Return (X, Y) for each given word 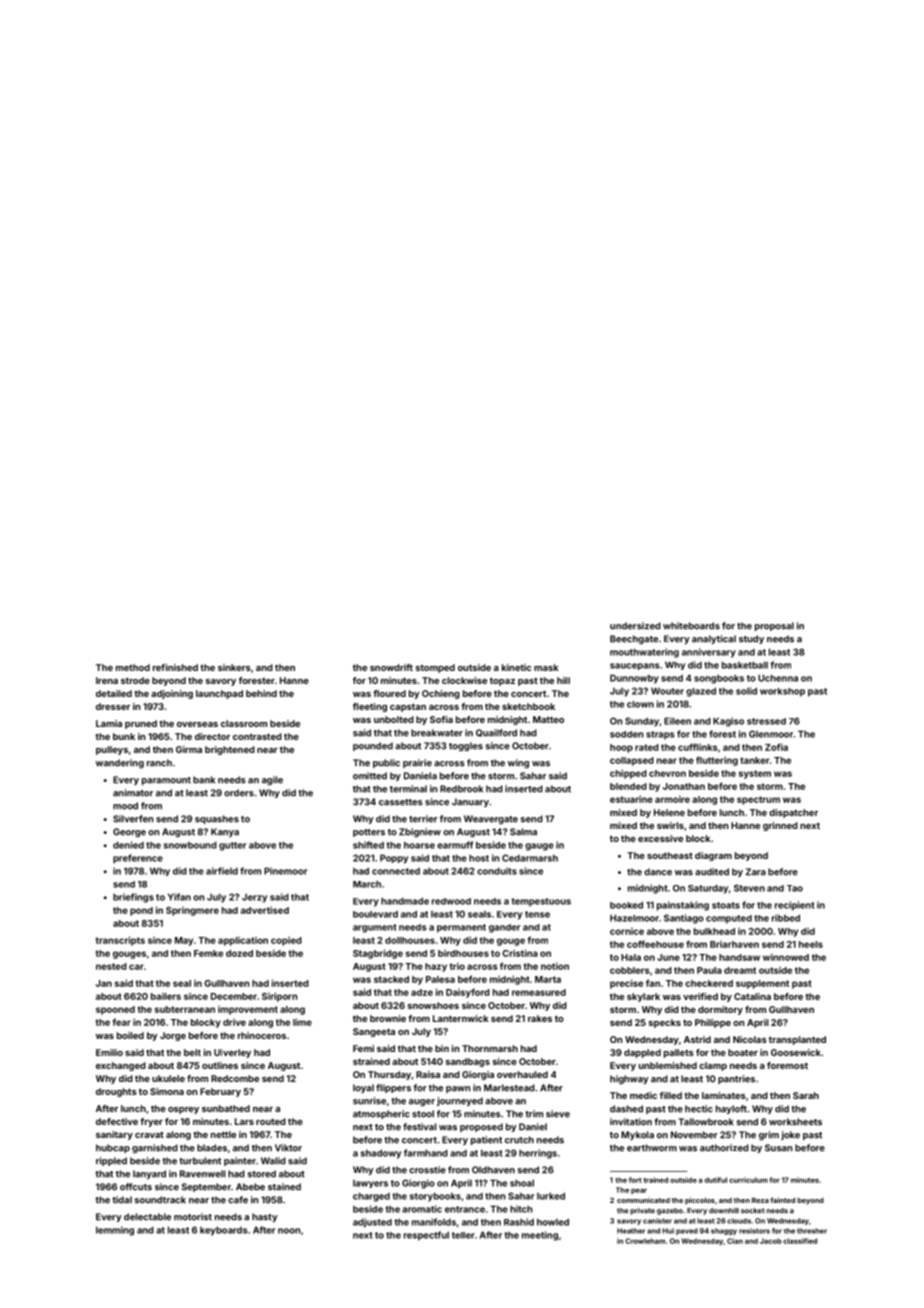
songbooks (719, 679)
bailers (166, 996)
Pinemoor (285, 871)
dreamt (740, 970)
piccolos (700, 1201)
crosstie (427, 1170)
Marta (548, 979)
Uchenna (778, 678)
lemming (115, 1231)
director (212, 736)
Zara (756, 872)
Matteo (548, 719)
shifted (368, 845)
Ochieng (441, 694)
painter (240, 1161)
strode (135, 680)
